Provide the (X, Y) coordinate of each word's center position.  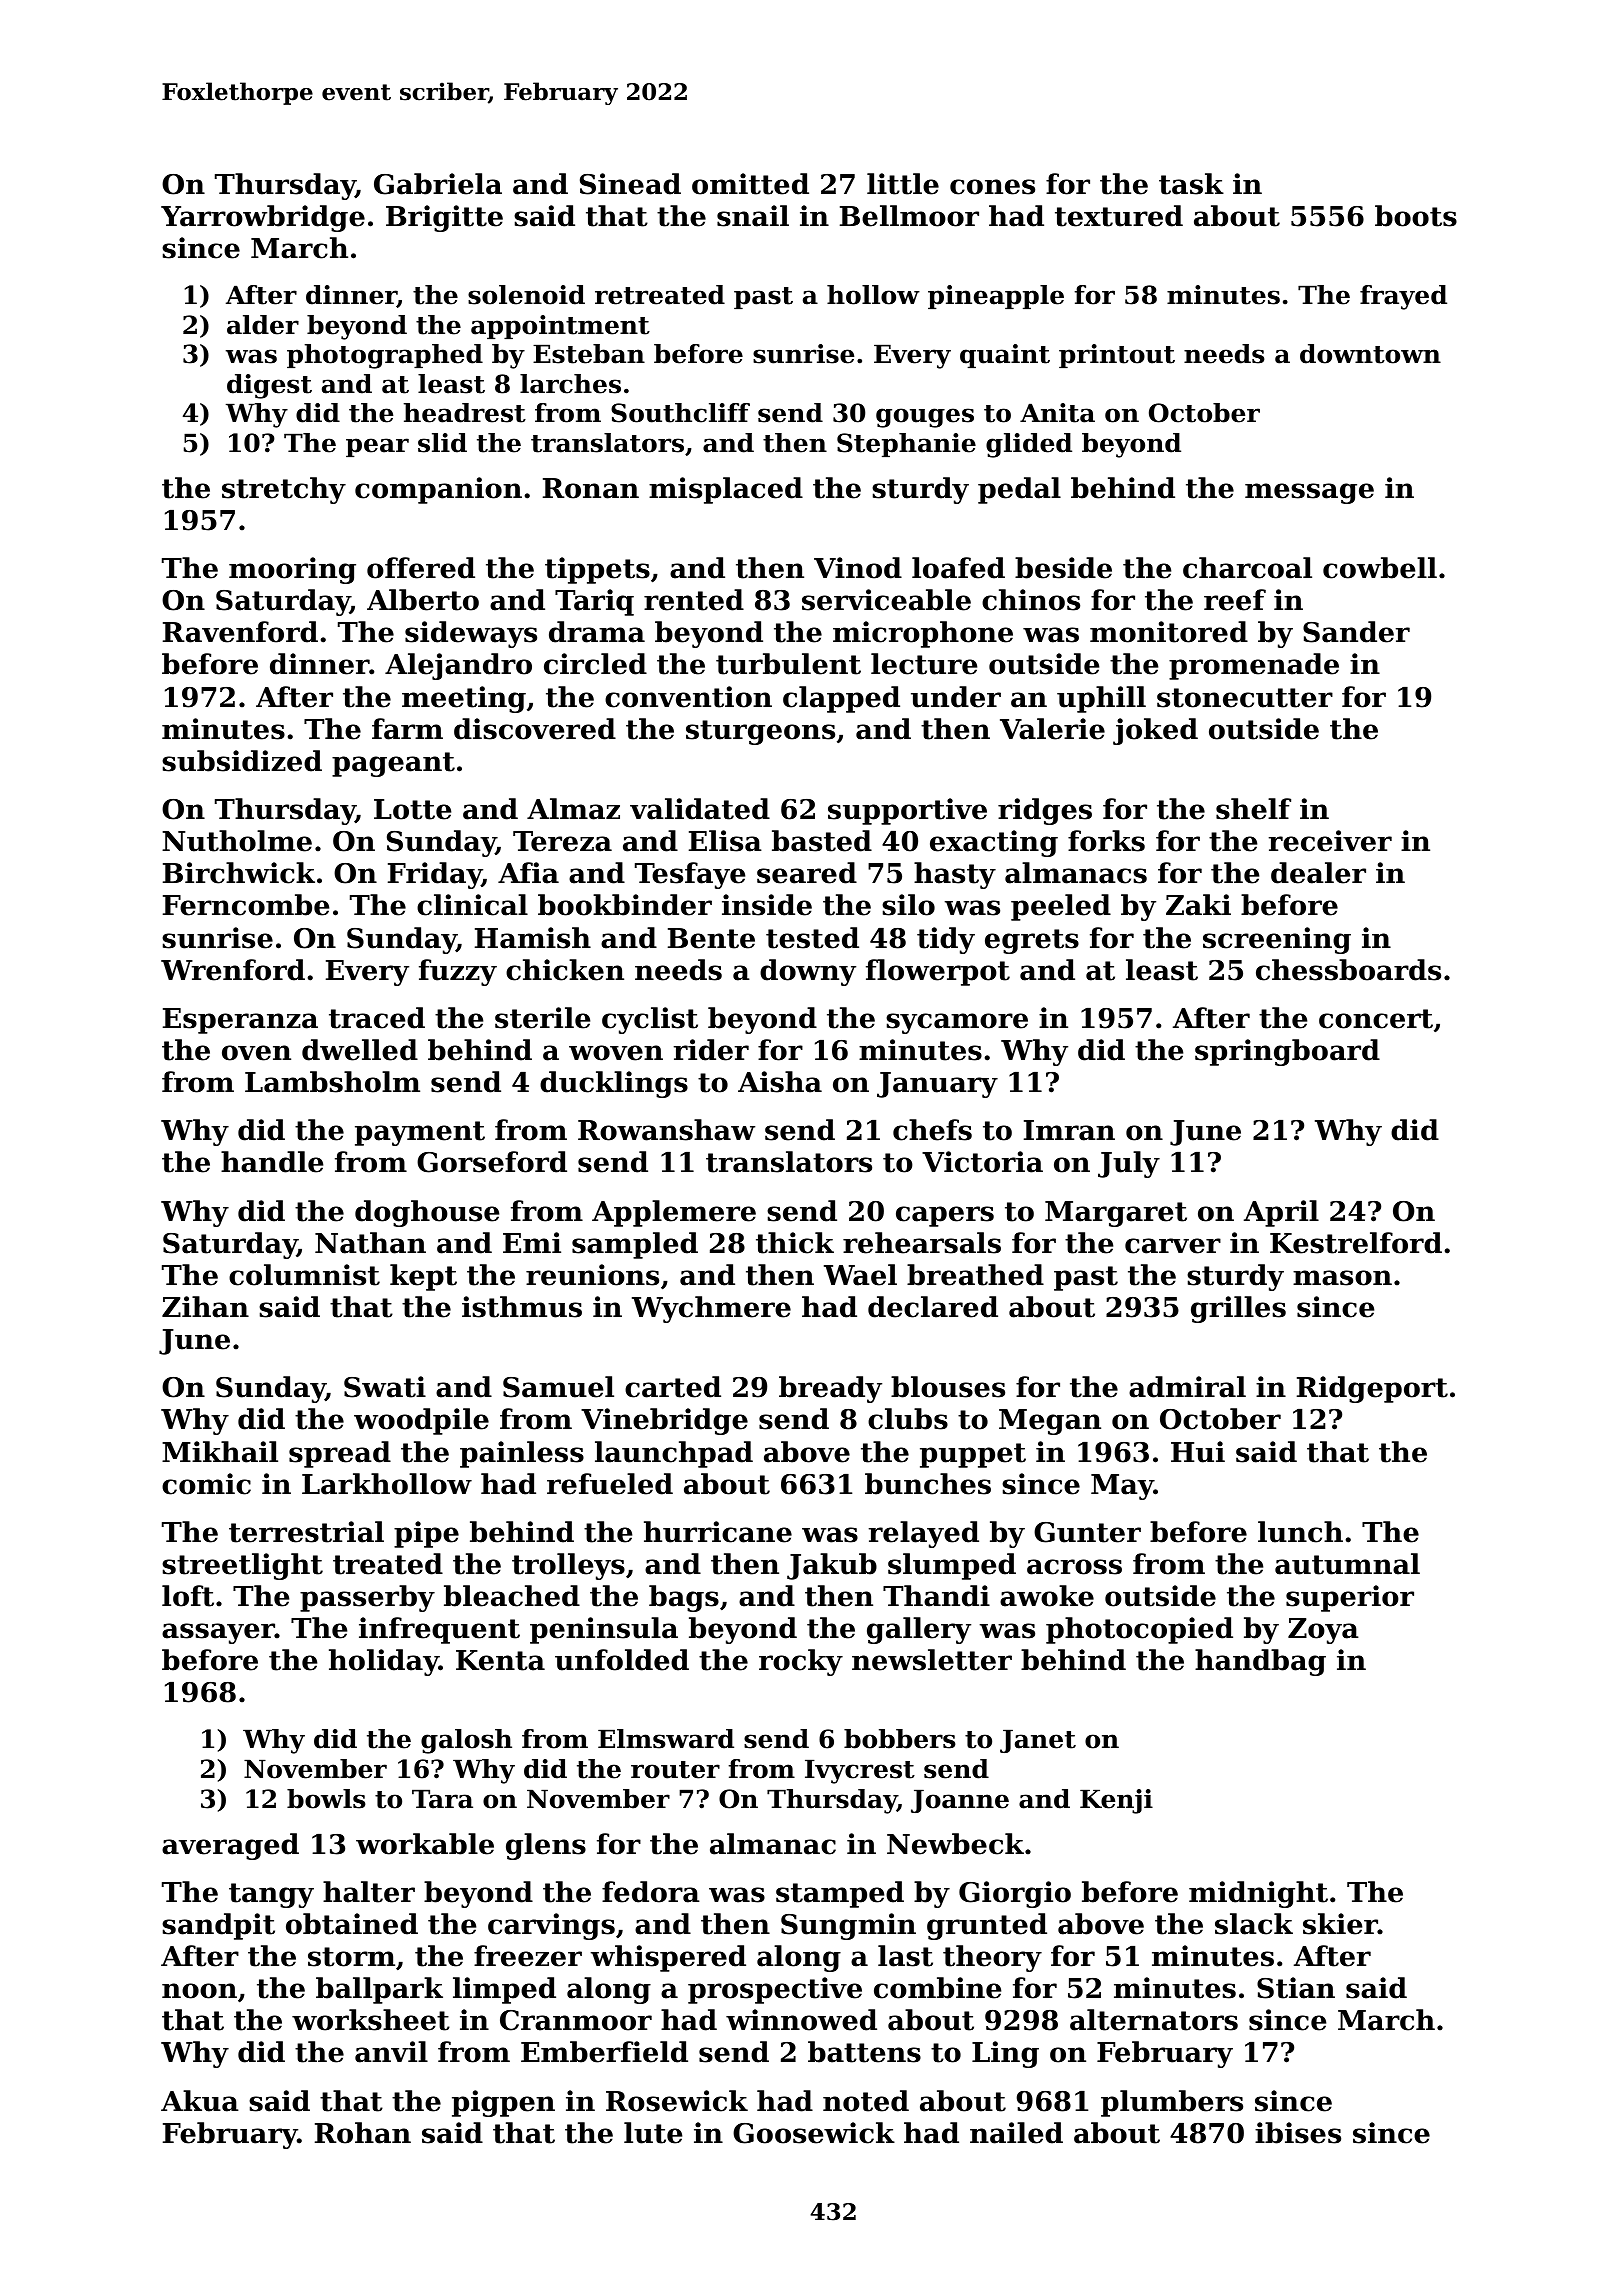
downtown (1370, 354)
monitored (1169, 632)
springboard (1287, 1052)
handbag (1260, 1662)
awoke (1047, 1596)
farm (407, 729)
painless (522, 1454)
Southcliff (680, 413)
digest (269, 386)
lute (653, 2133)
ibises (1298, 2133)
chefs (932, 1130)
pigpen (503, 2103)
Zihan (205, 1307)
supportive (907, 811)
